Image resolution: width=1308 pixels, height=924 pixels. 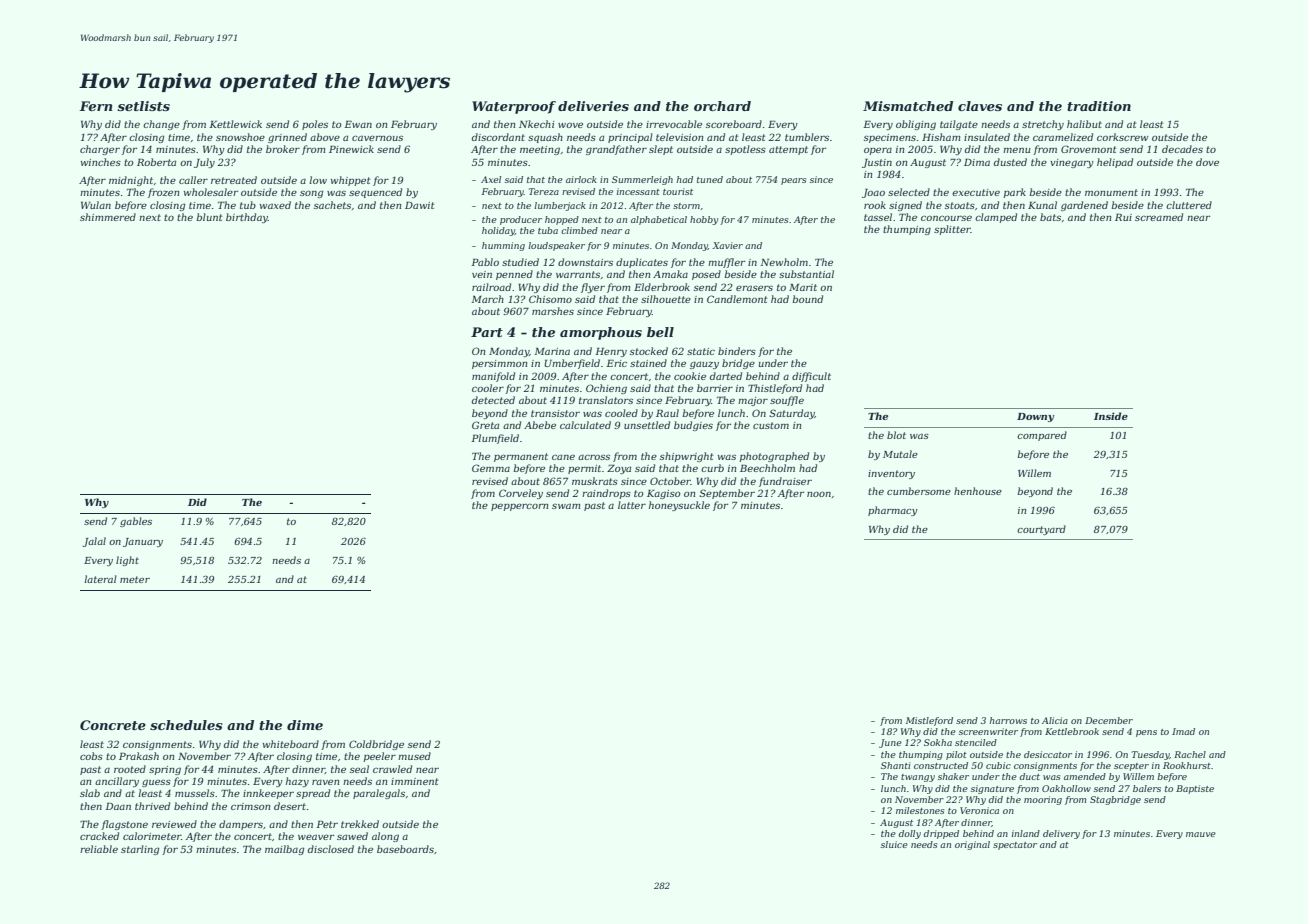 I want to click on Inside, so click(x=1111, y=416).
